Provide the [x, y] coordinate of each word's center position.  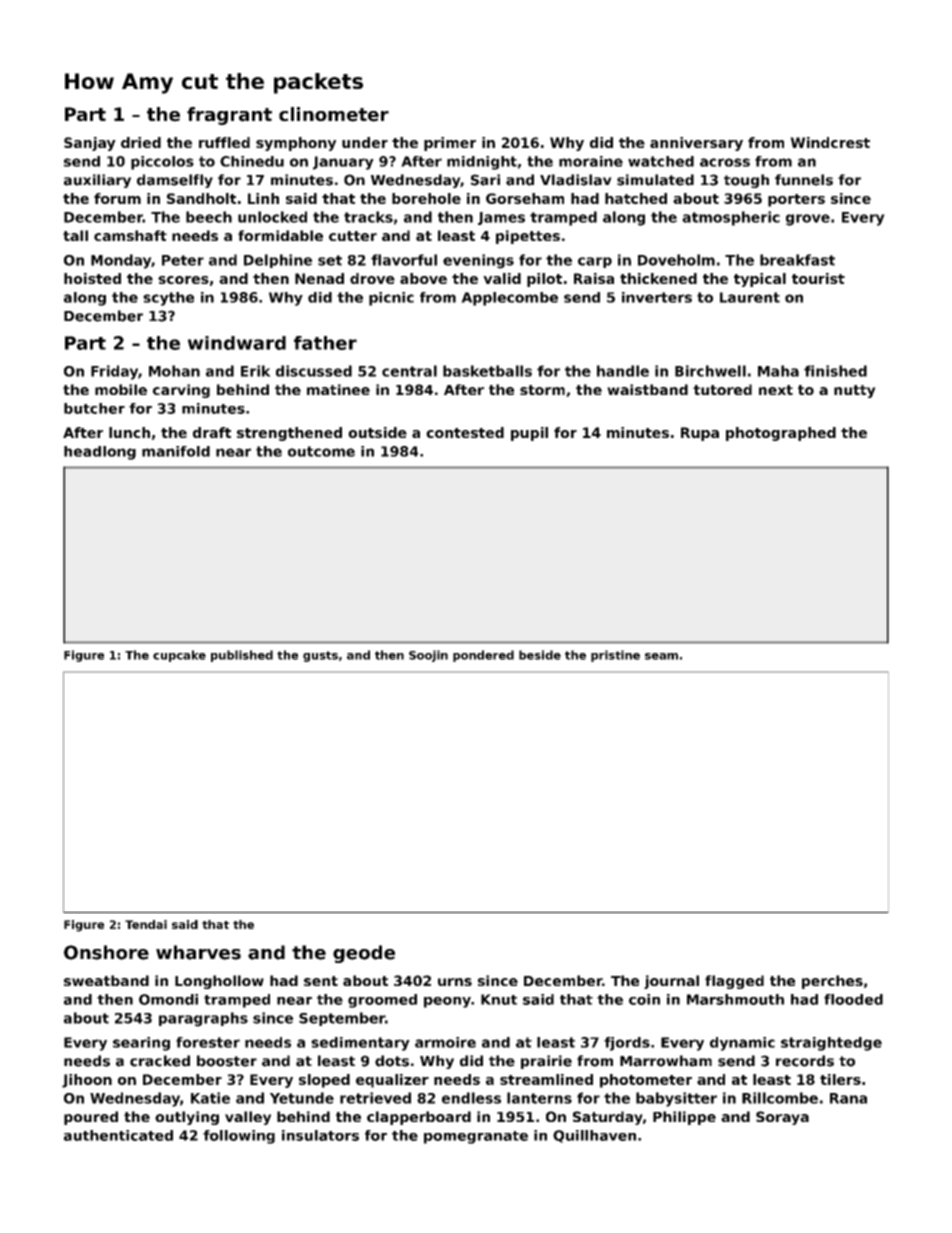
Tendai [146, 924]
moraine [591, 161]
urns [455, 982]
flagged [734, 982]
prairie [546, 1062]
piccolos [162, 163]
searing [141, 1044]
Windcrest [830, 142]
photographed [781, 434]
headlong [100, 453]
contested [465, 432]
